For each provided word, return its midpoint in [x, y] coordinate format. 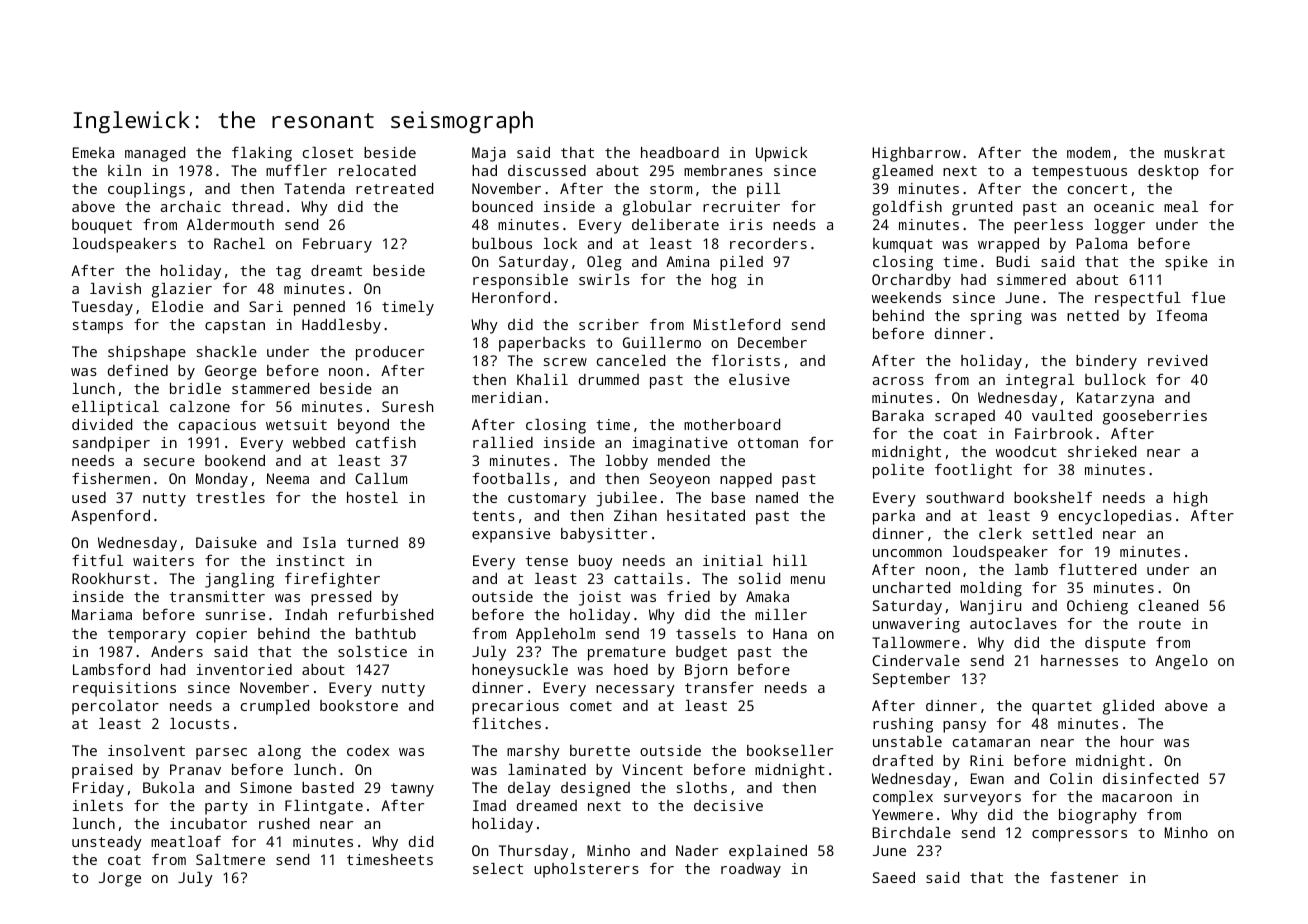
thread [257, 206]
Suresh [407, 406]
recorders [768, 243]
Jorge [120, 879]
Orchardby [911, 281]
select [498, 868]
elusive [759, 379]
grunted [982, 208]
